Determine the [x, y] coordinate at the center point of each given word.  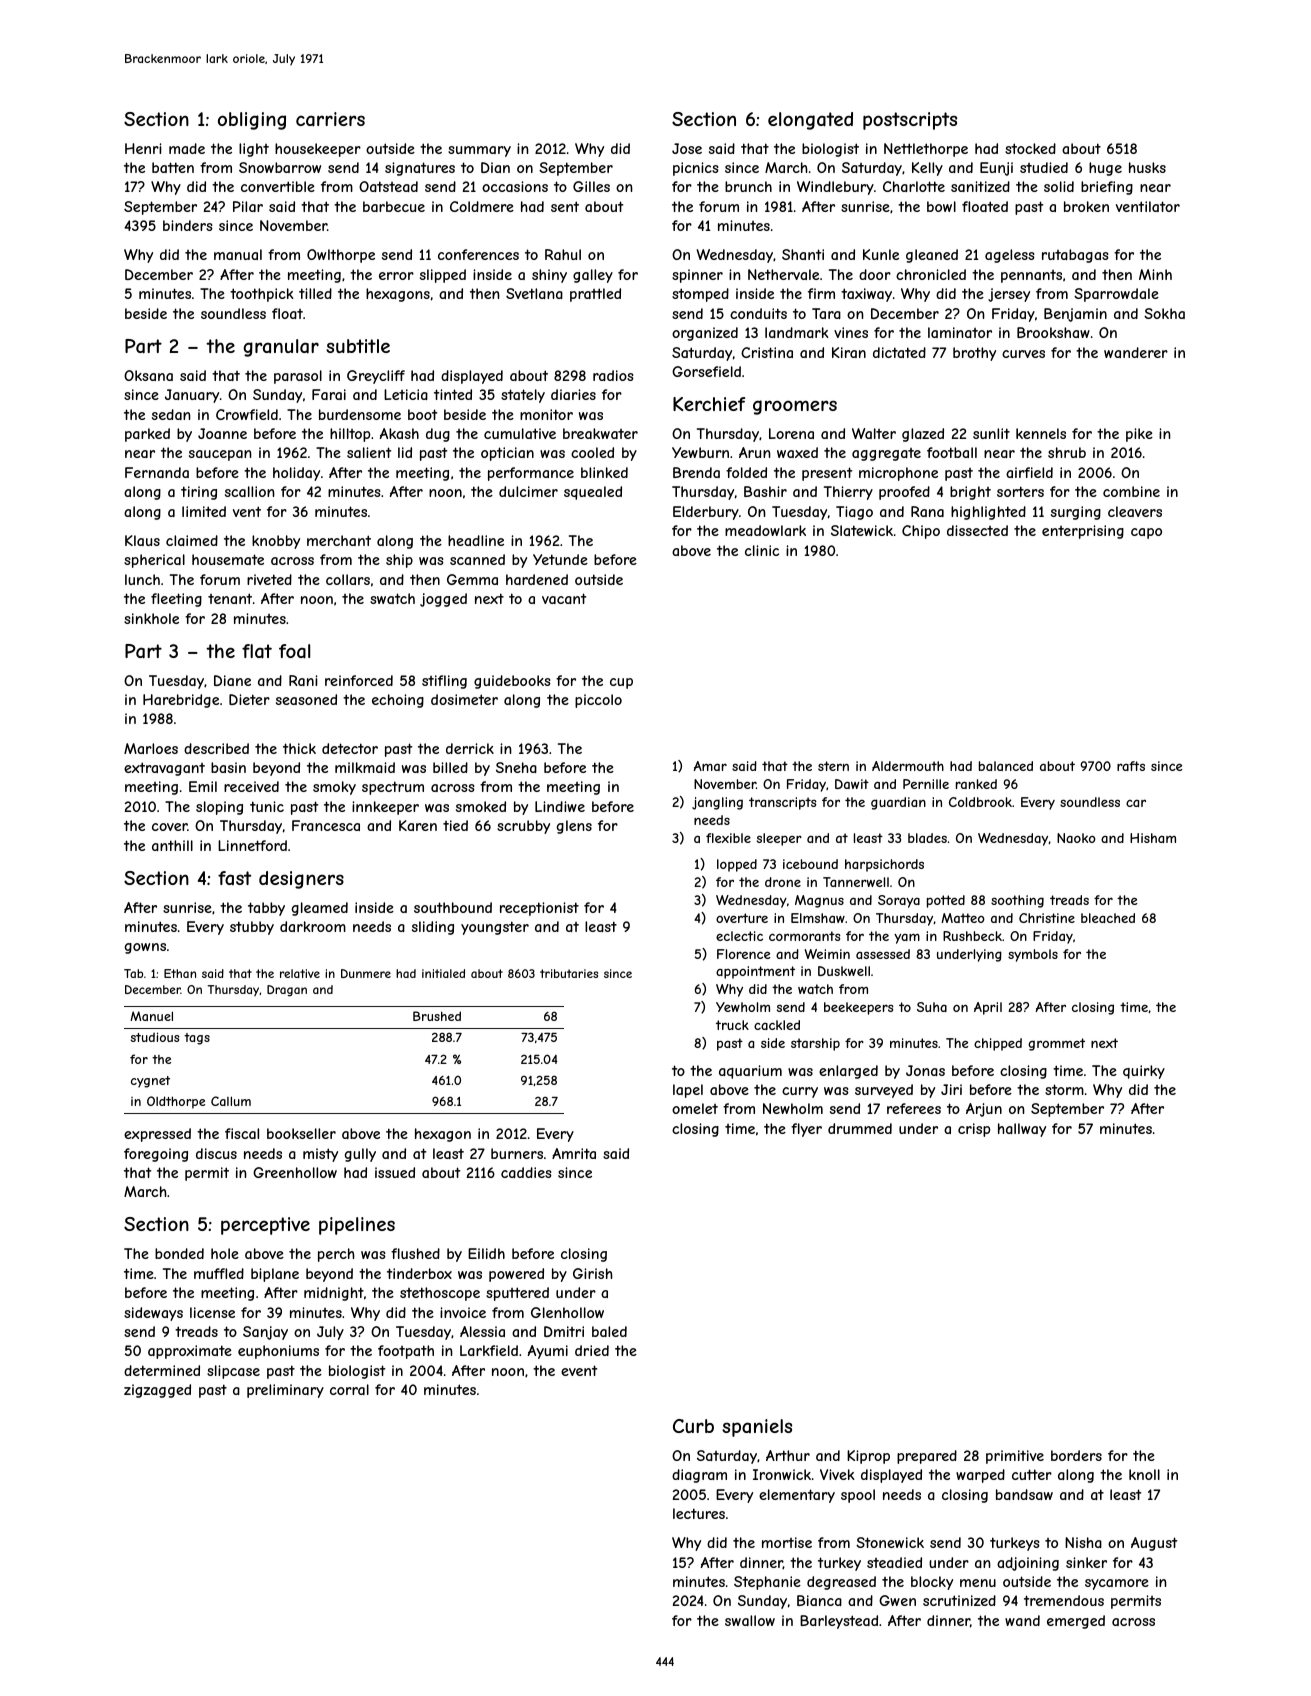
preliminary [285, 1391]
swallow [750, 1620]
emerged [1076, 1622]
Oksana [148, 375]
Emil [203, 786]
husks [1147, 167]
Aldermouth [908, 766]
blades [927, 838]
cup [621, 683]
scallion [250, 491]
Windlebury [835, 188]
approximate [190, 1352]
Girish [593, 1273]
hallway [1022, 1130]
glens [574, 827]
